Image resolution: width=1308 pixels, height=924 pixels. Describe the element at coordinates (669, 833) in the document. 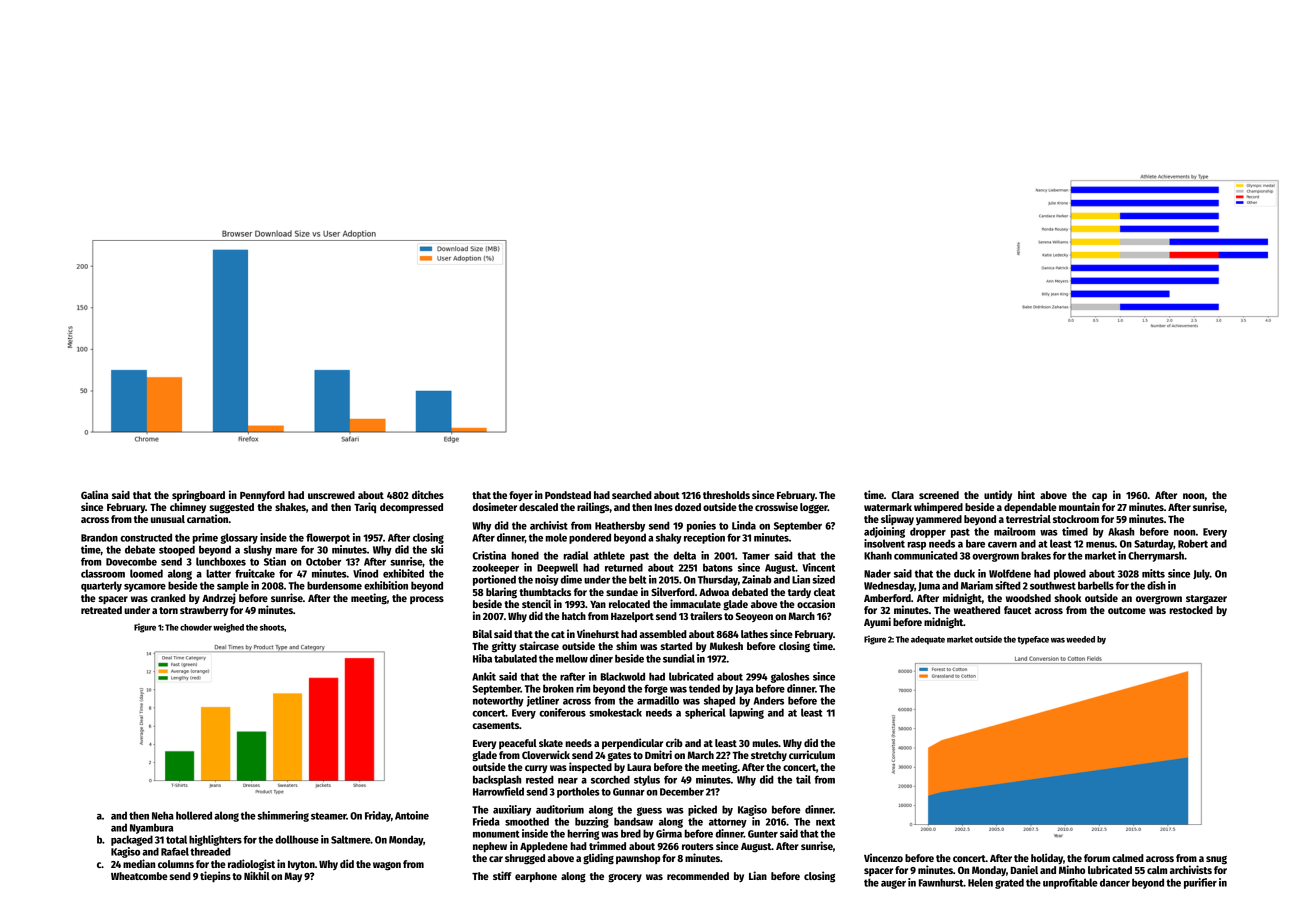

I see `Girma` at that location.
